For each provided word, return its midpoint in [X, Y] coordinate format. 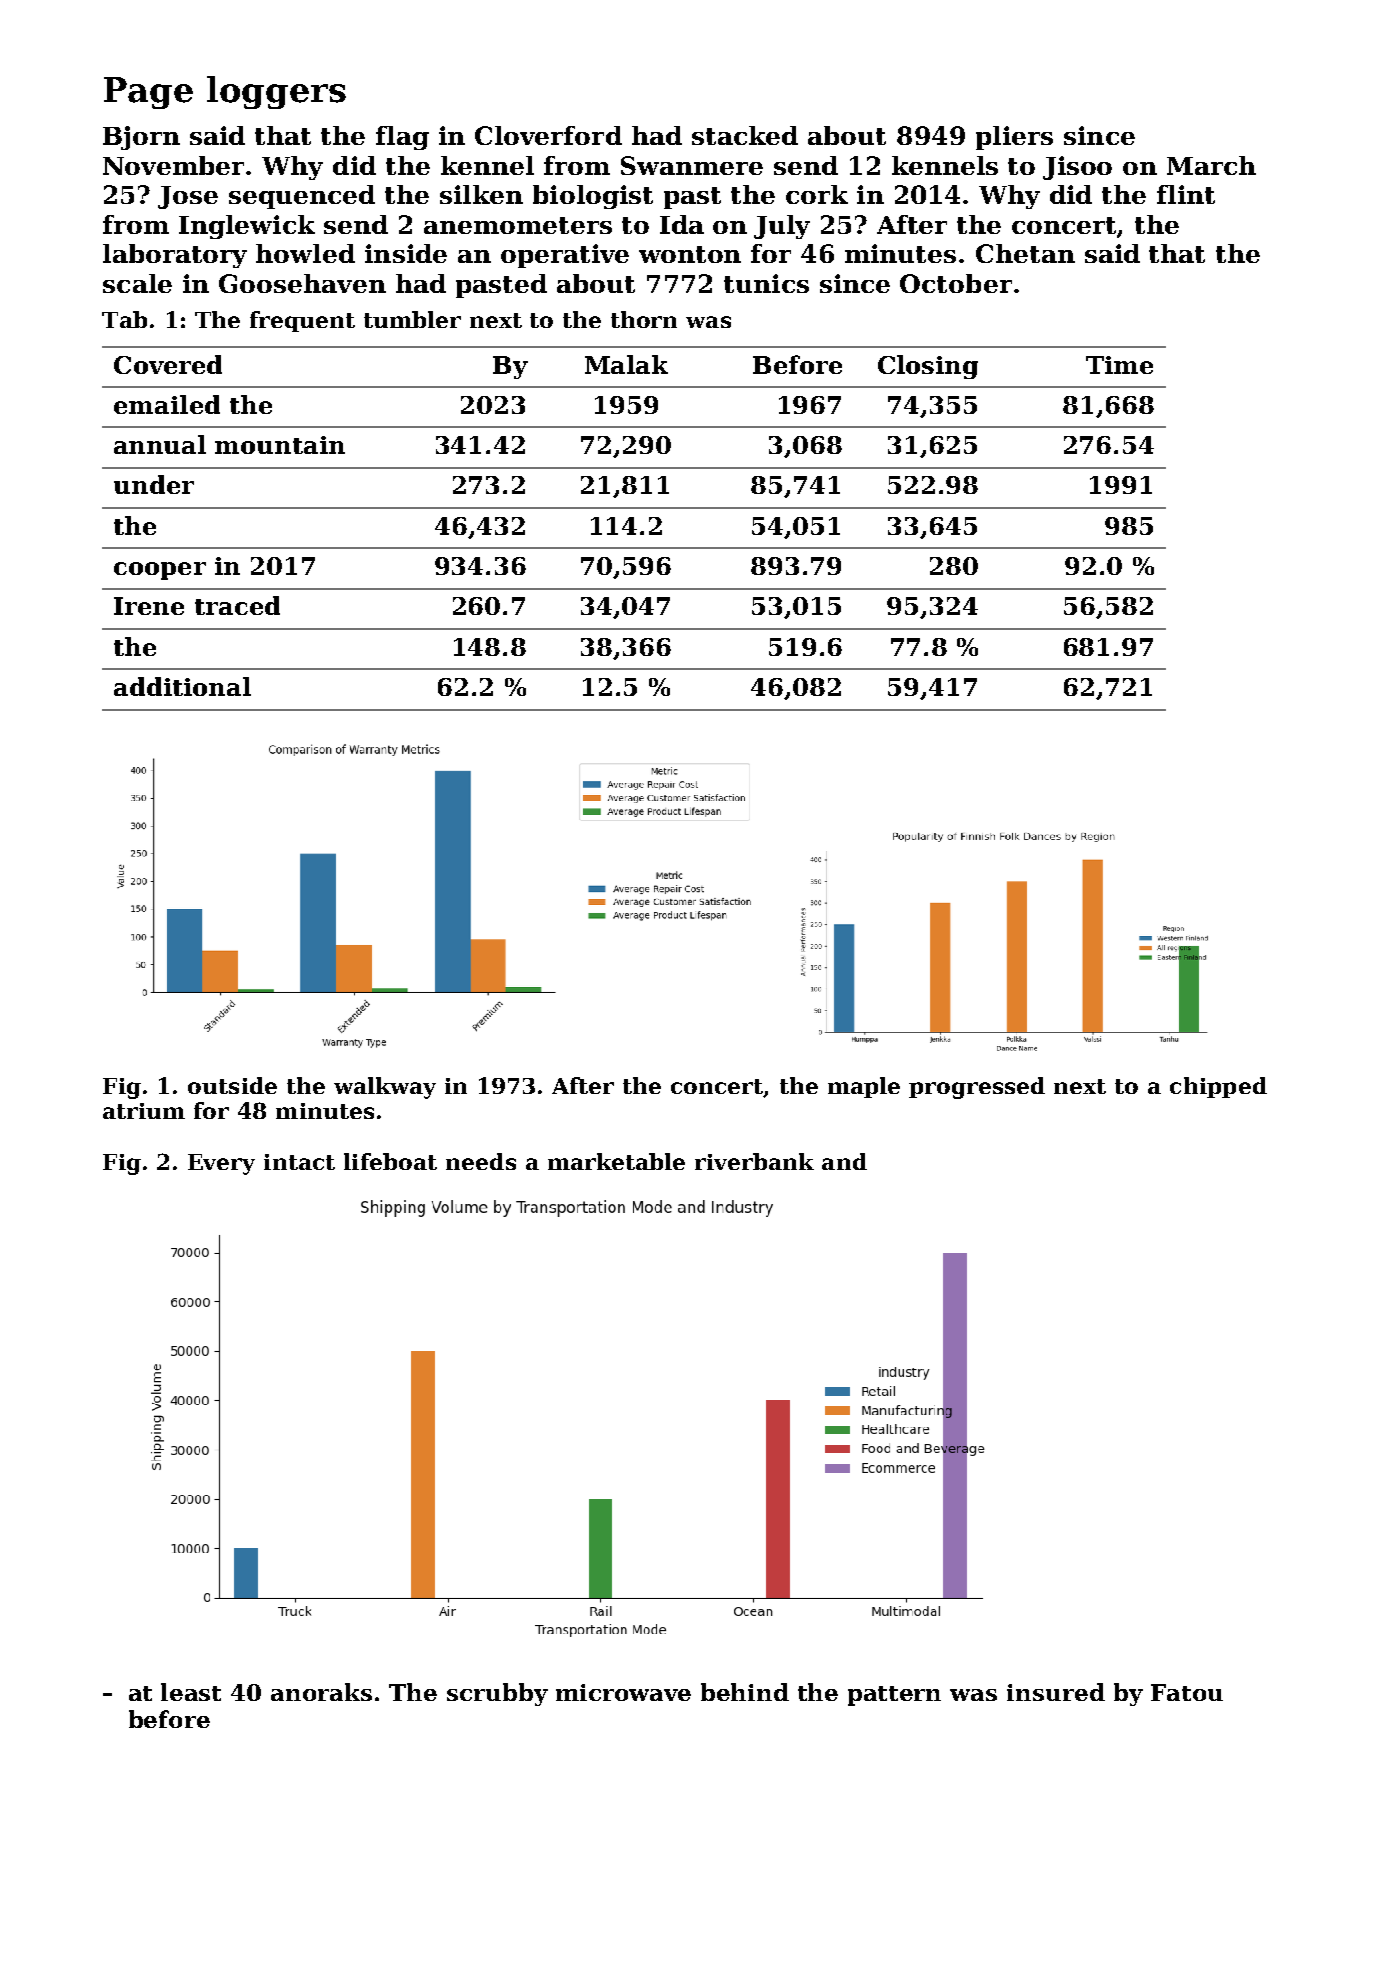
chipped [1218, 1087]
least [191, 1692]
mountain [280, 445]
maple [864, 1087]
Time [1119, 365]
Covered [168, 364]
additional [182, 686]
